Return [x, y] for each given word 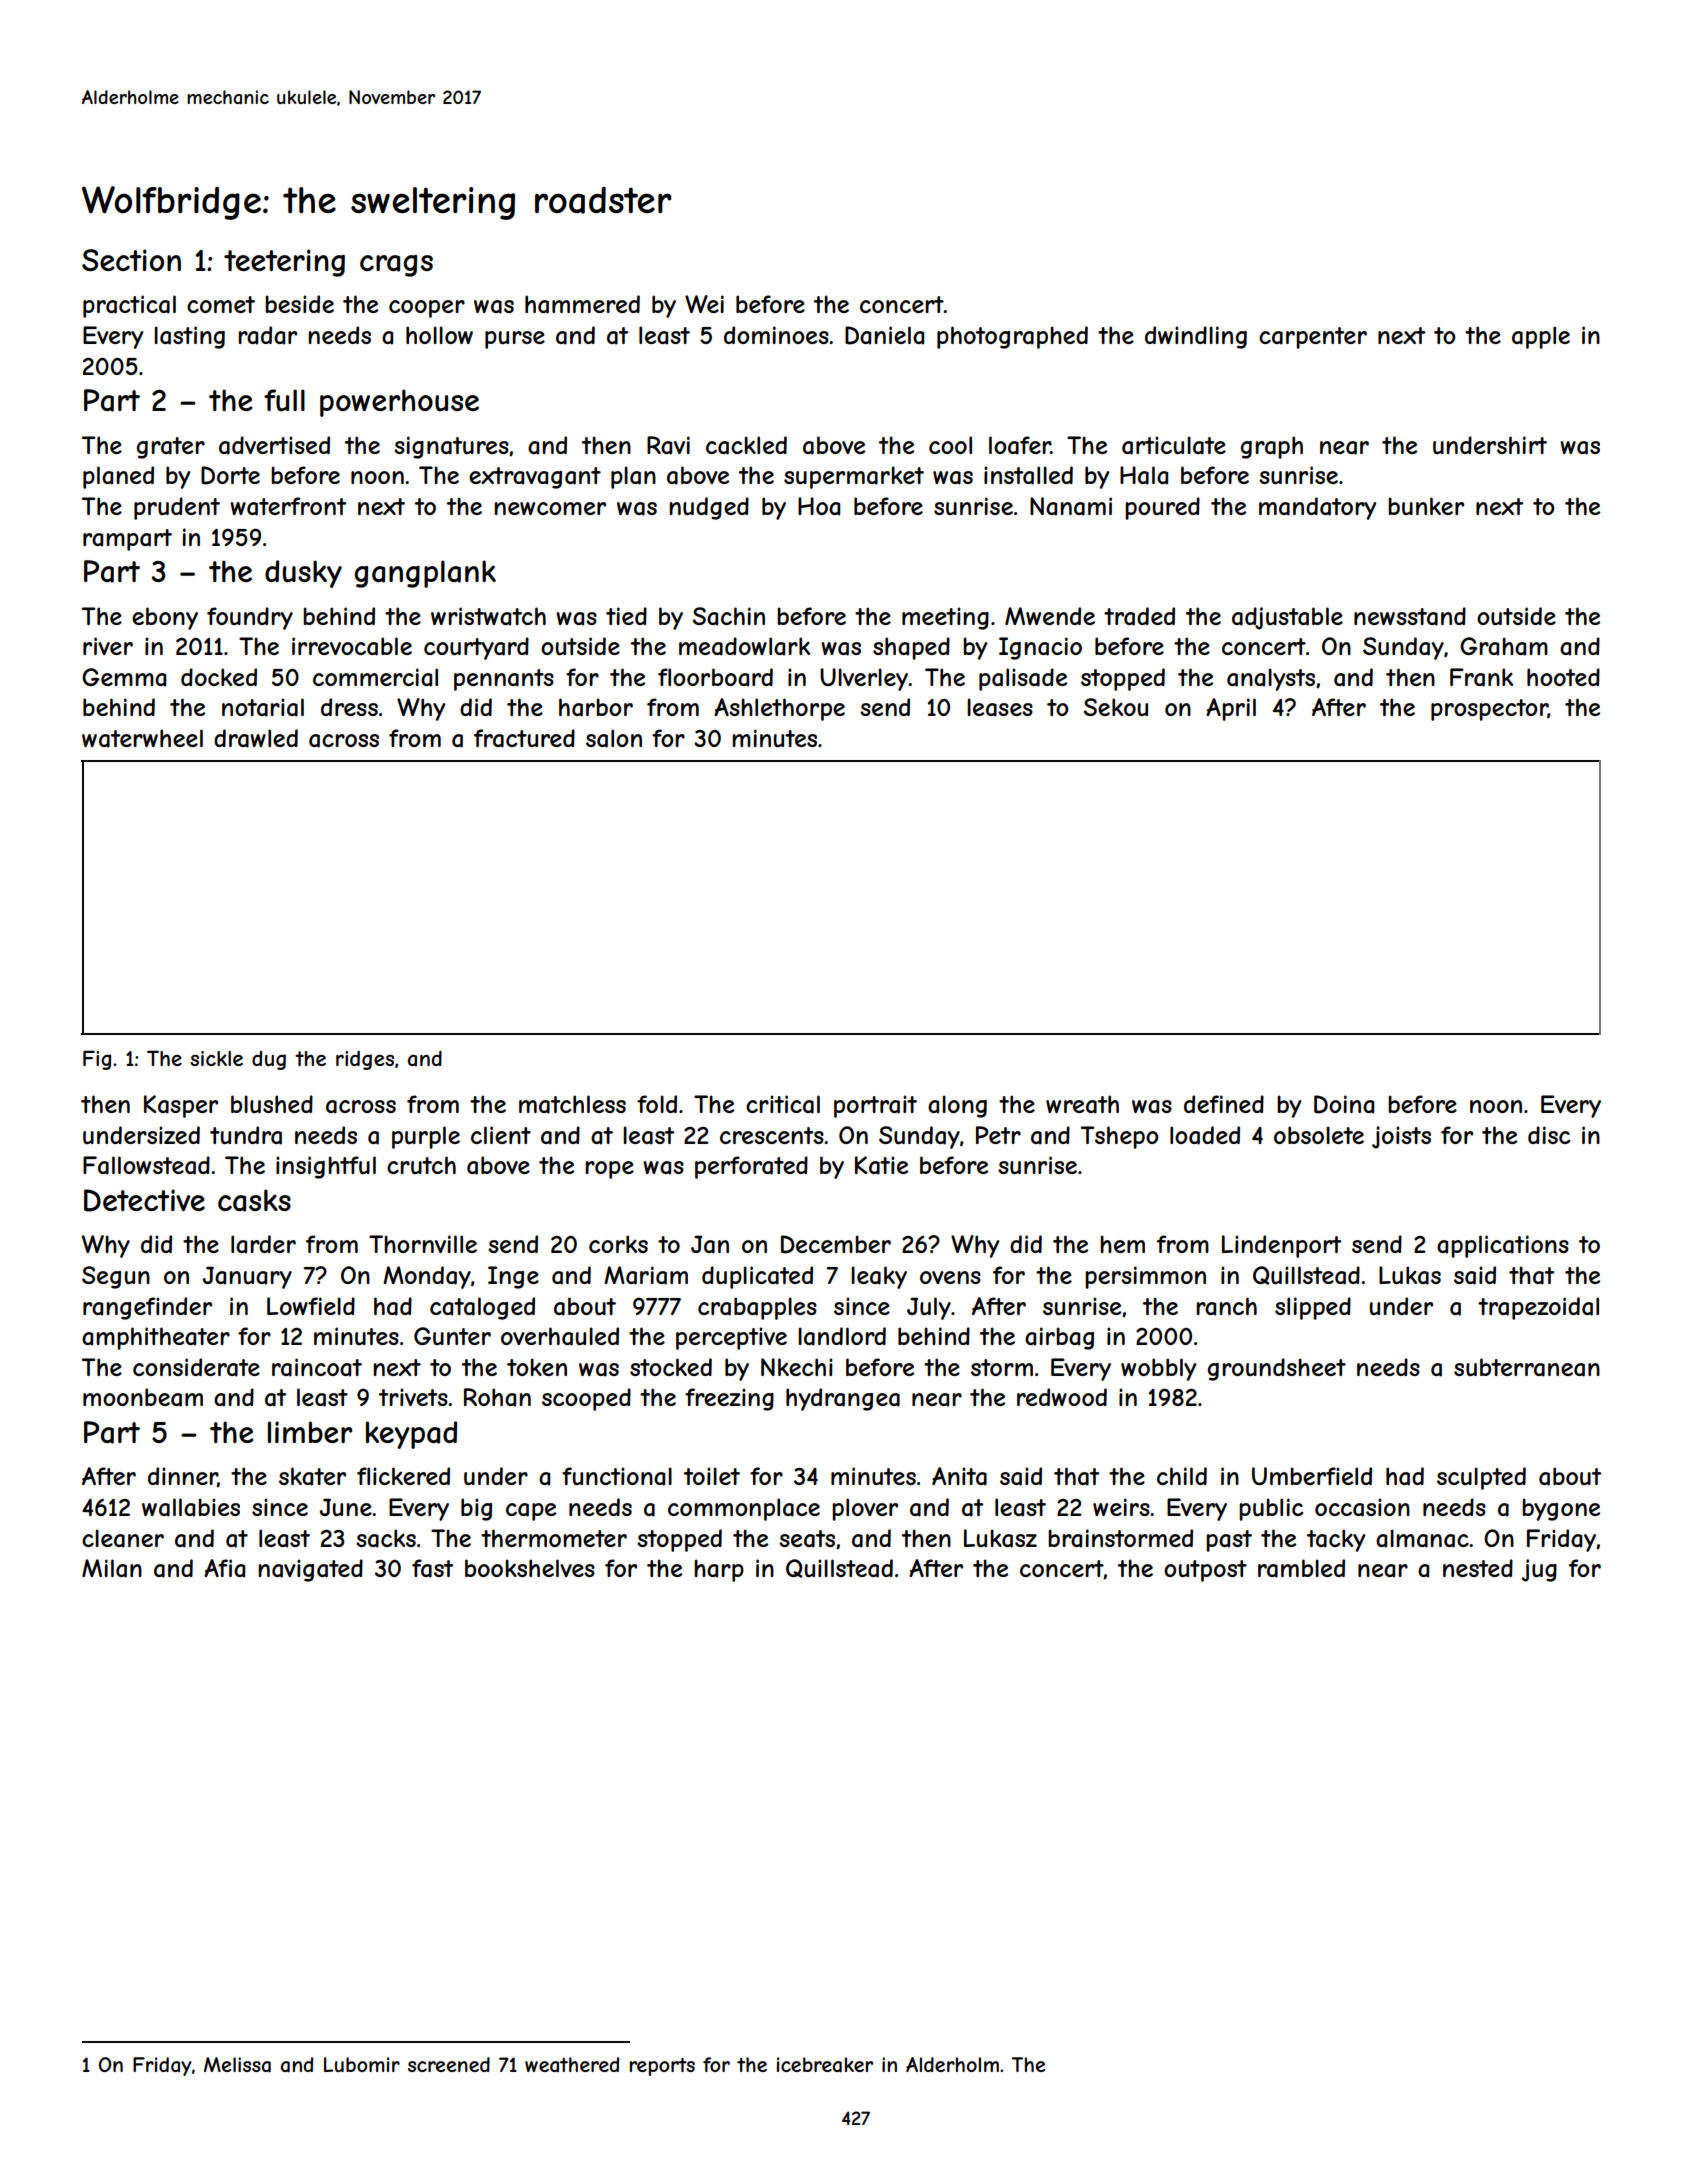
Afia [224, 1568]
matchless [572, 1104]
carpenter [1313, 338]
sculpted [1481, 1478]
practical [129, 306]
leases [1000, 707]
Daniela [884, 335]
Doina [1344, 1104]
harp [719, 1570]
